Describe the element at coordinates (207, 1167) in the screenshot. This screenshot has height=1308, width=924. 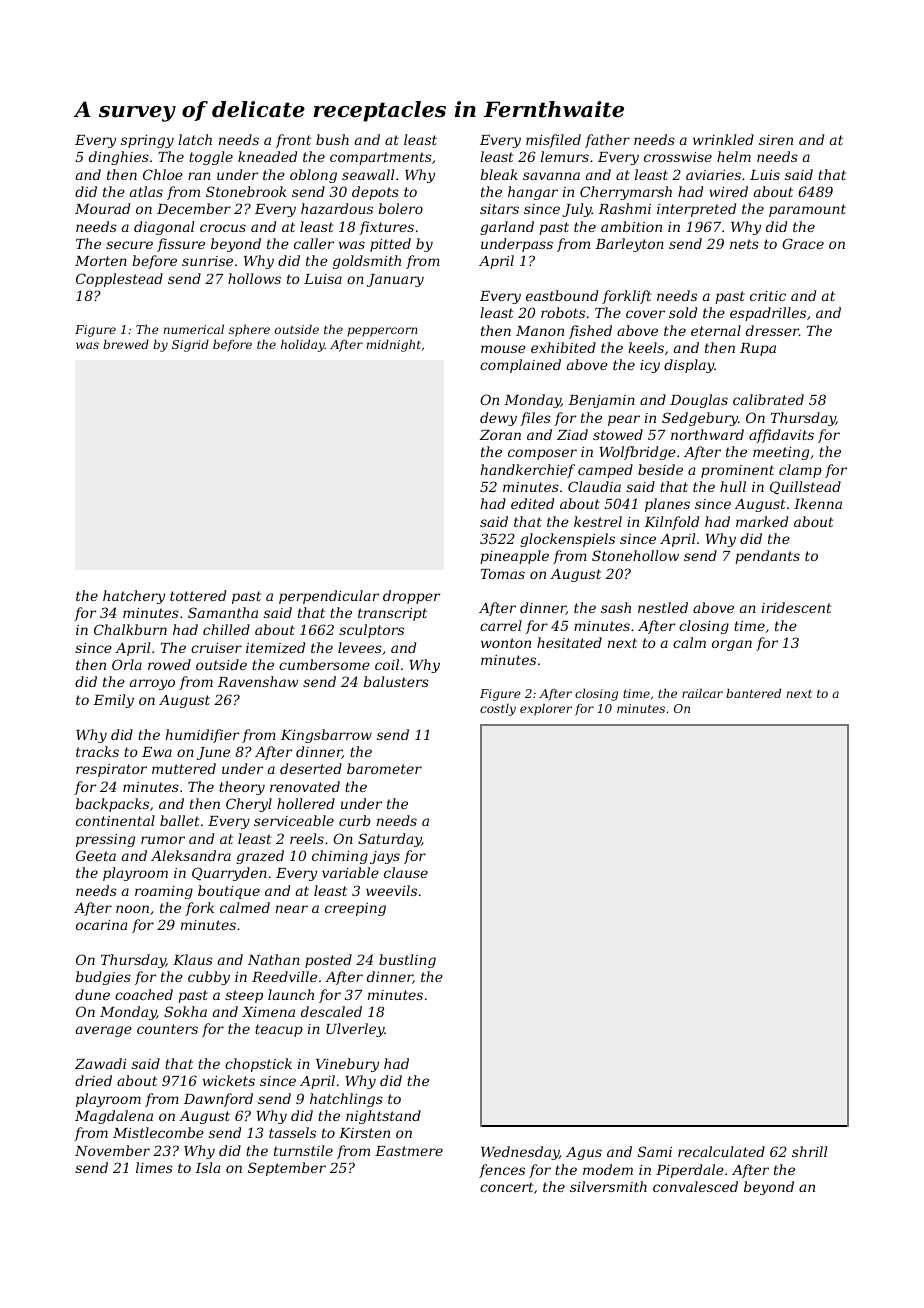
I see `Isla` at that location.
